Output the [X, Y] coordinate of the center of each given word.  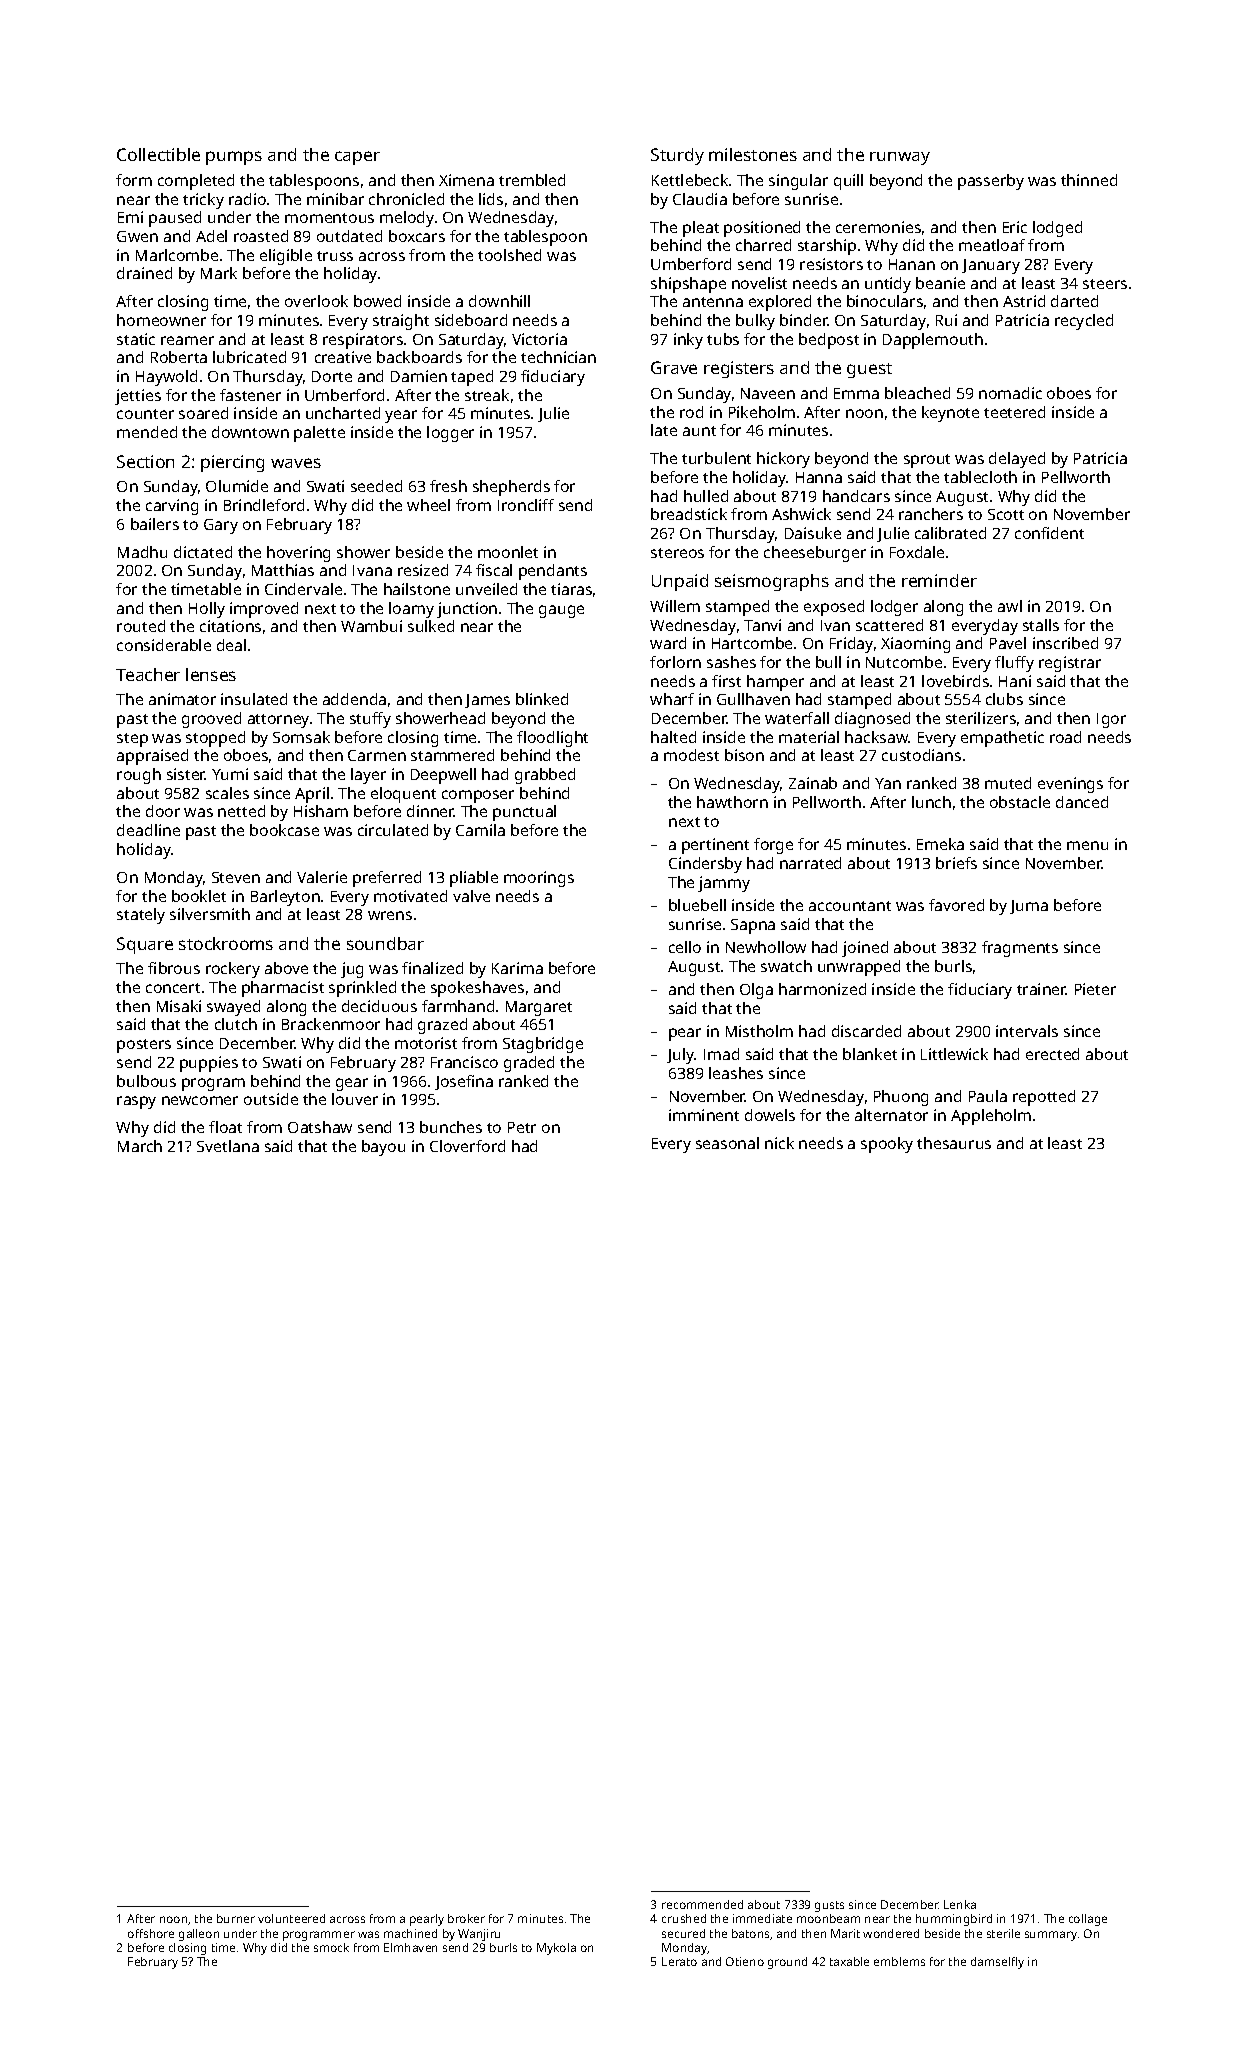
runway [900, 158]
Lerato [679, 1961]
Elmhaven [410, 1947]
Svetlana [228, 1146]
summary [1051, 1936]
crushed [684, 1918]
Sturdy [677, 156]
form [134, 180]
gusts [829, 1906]
